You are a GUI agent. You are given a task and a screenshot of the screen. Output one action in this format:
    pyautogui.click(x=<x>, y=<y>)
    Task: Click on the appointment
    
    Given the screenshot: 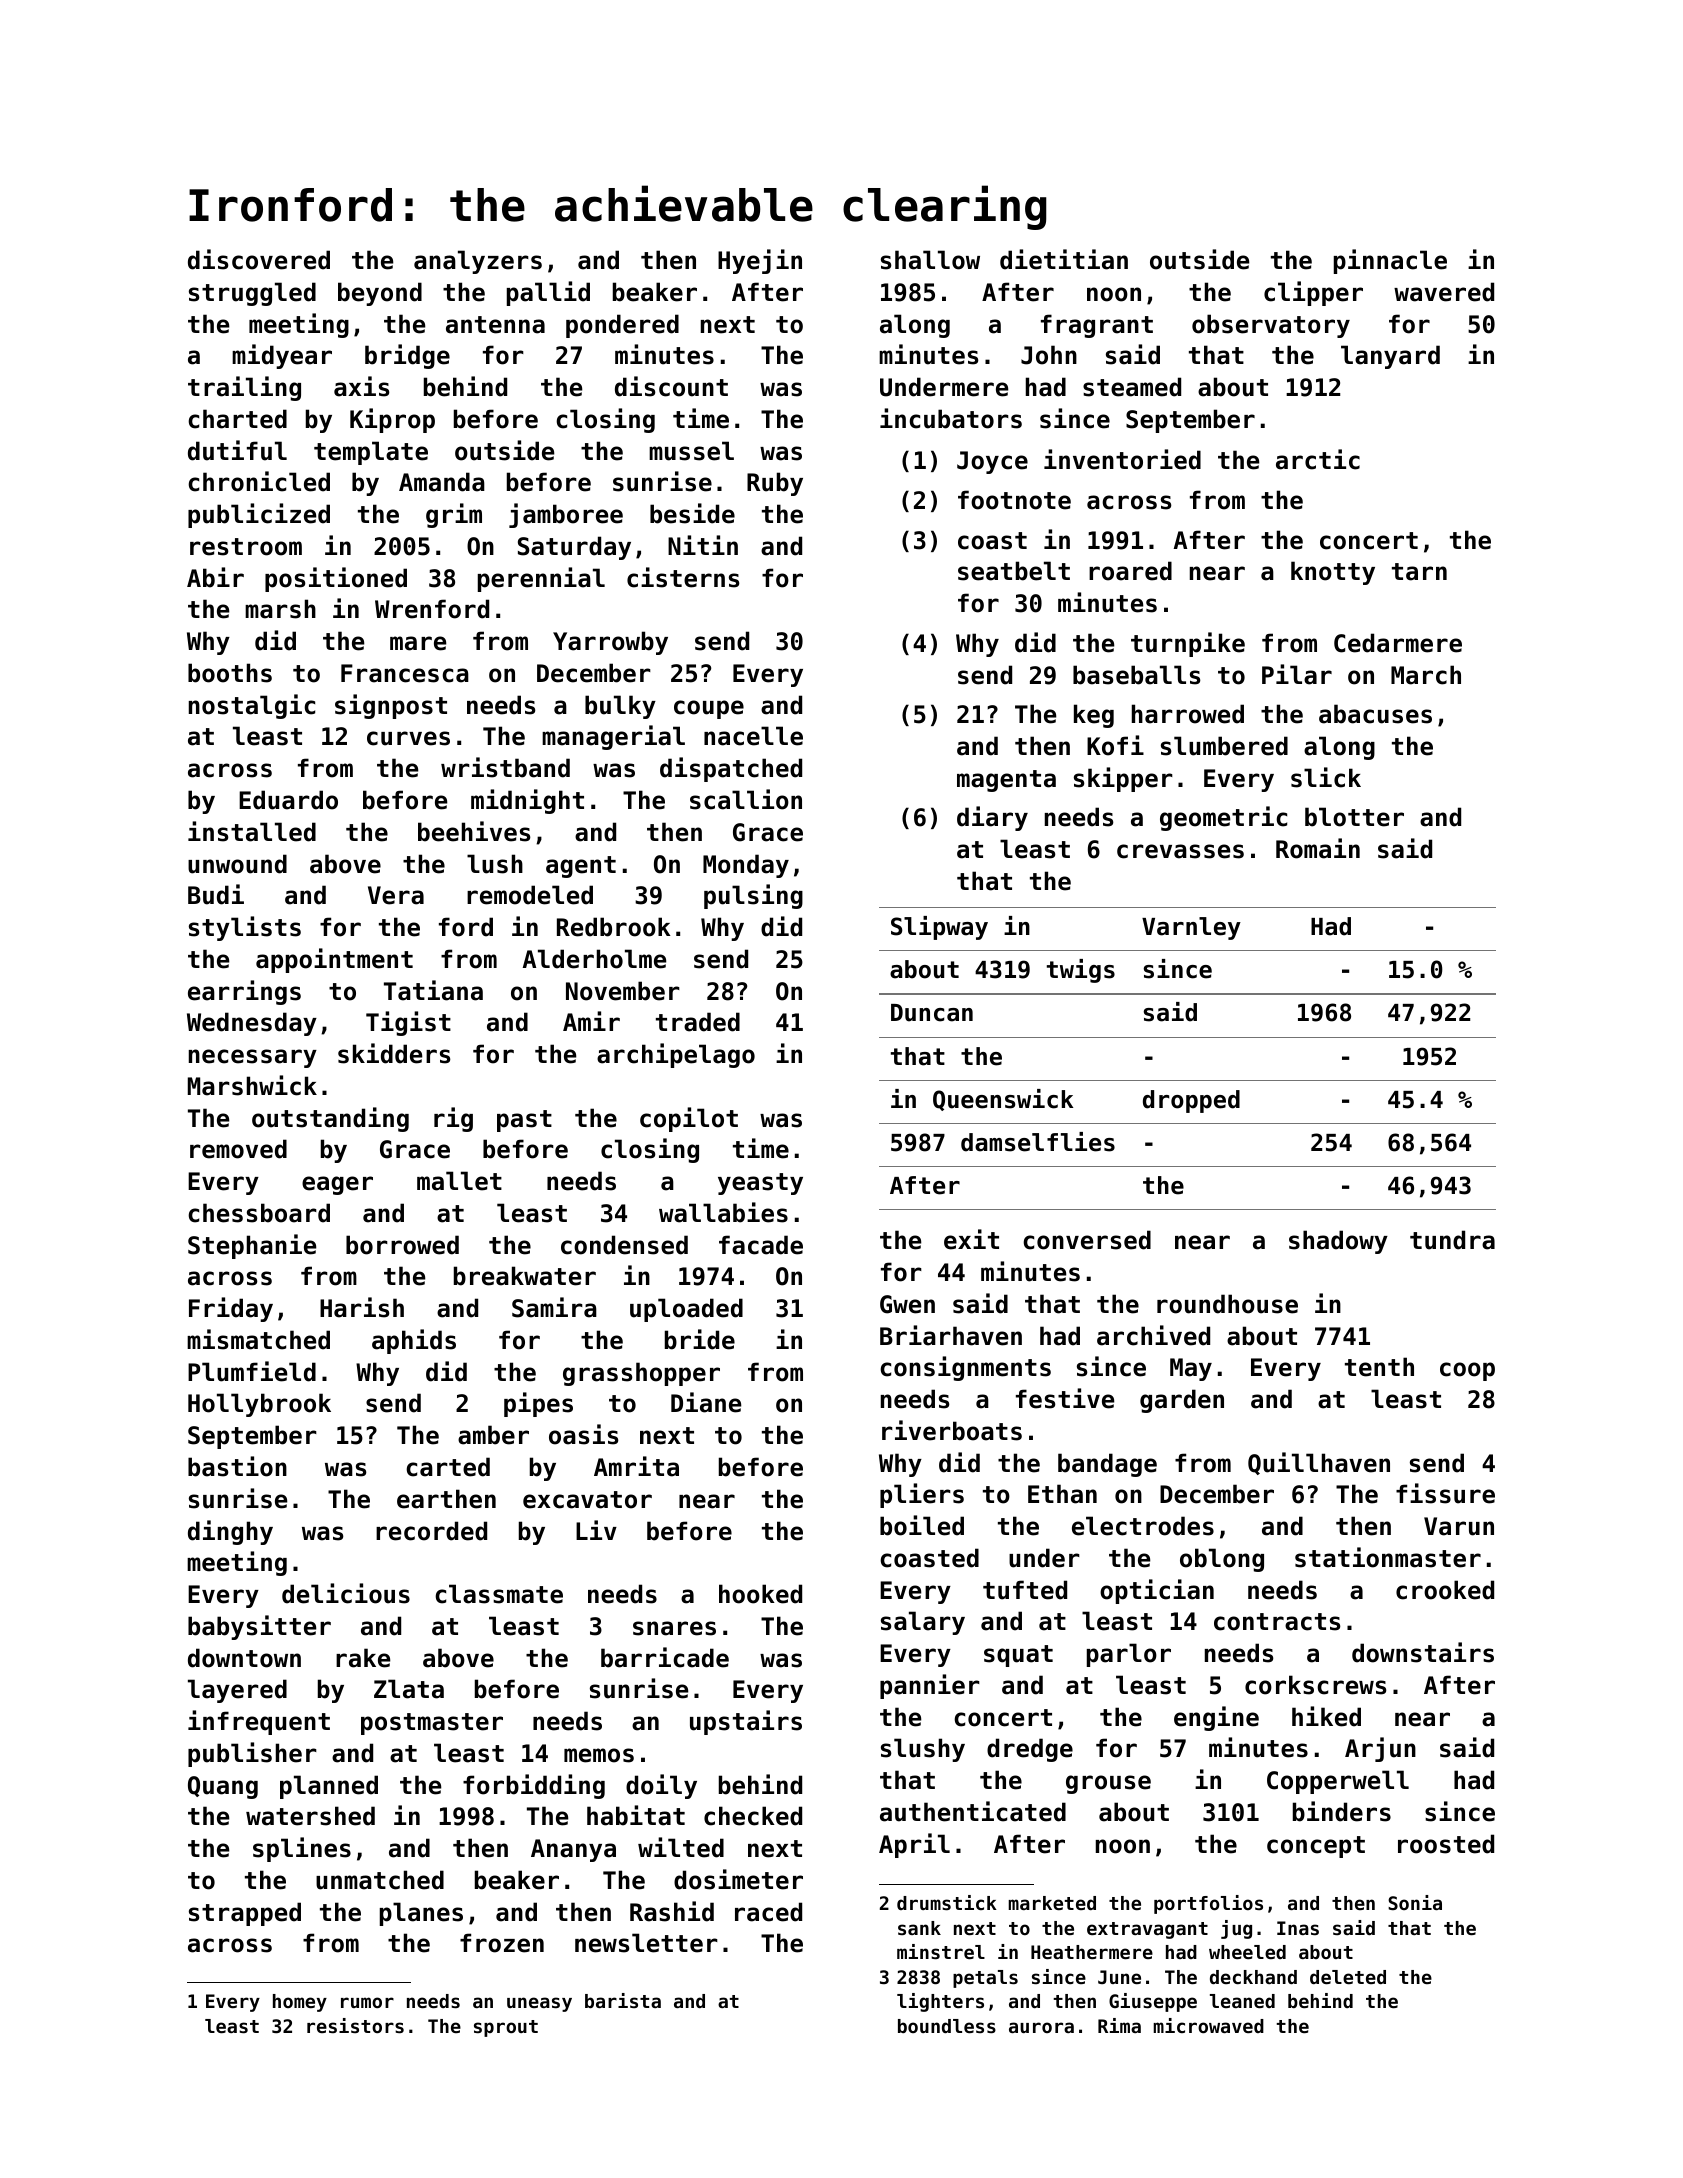 What is the action you would take?
    pyautogui.click(x=334, y=960)
